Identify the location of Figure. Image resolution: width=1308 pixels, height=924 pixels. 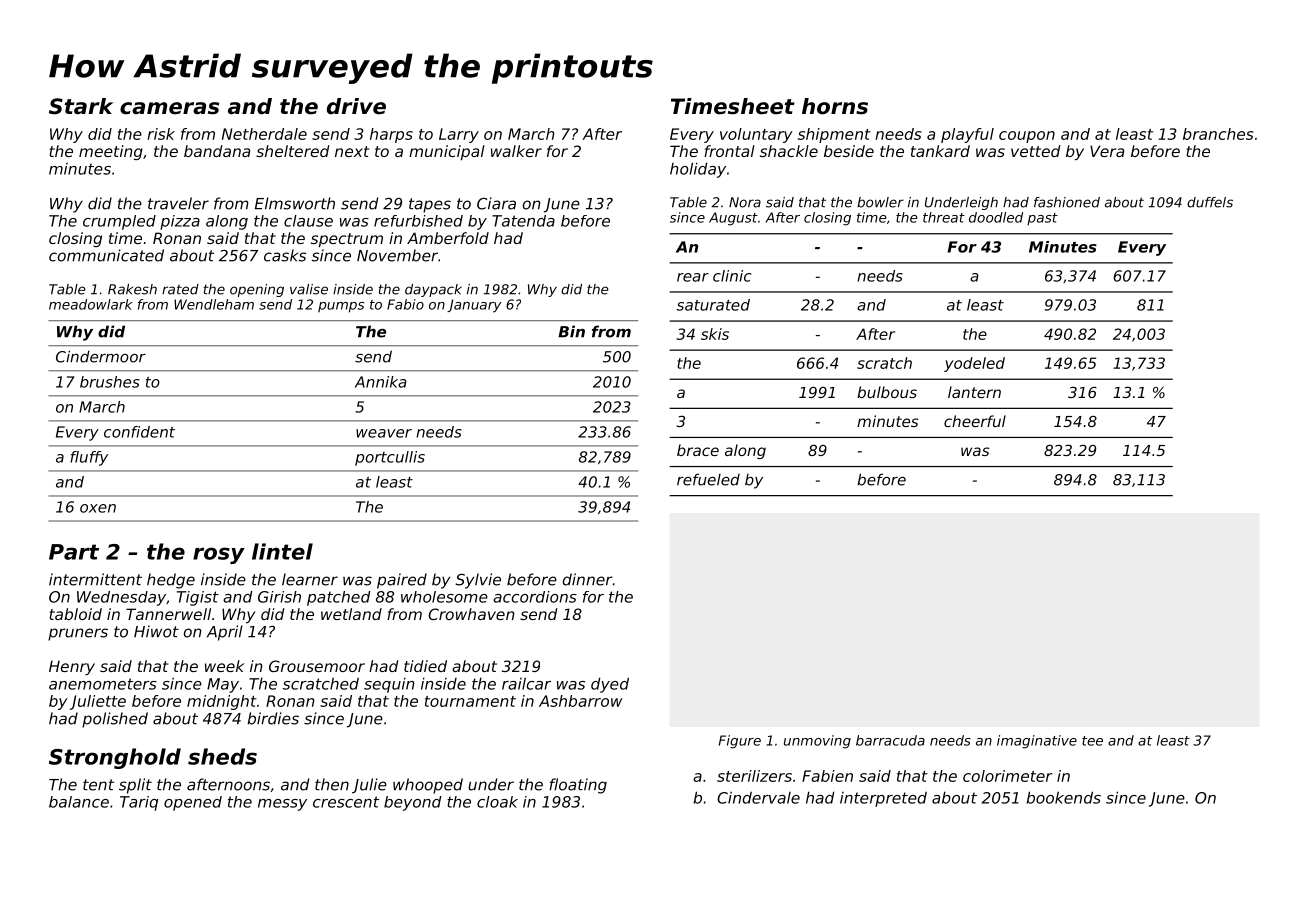
(740, 742).
